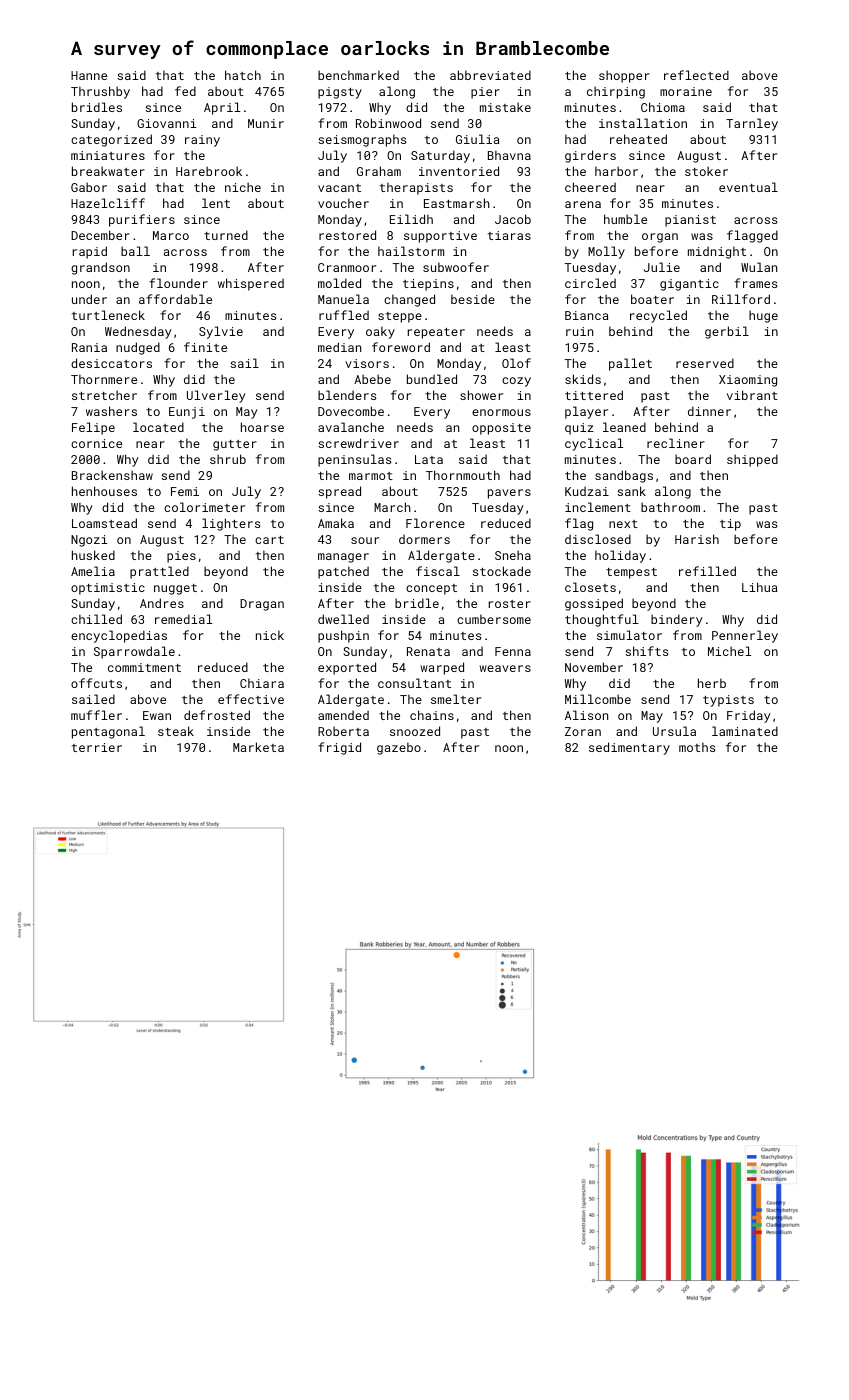 The image size is (849, 1400). Describe the element at coordinates (728, 701) in the screenshot. I see `typists` at that location.
